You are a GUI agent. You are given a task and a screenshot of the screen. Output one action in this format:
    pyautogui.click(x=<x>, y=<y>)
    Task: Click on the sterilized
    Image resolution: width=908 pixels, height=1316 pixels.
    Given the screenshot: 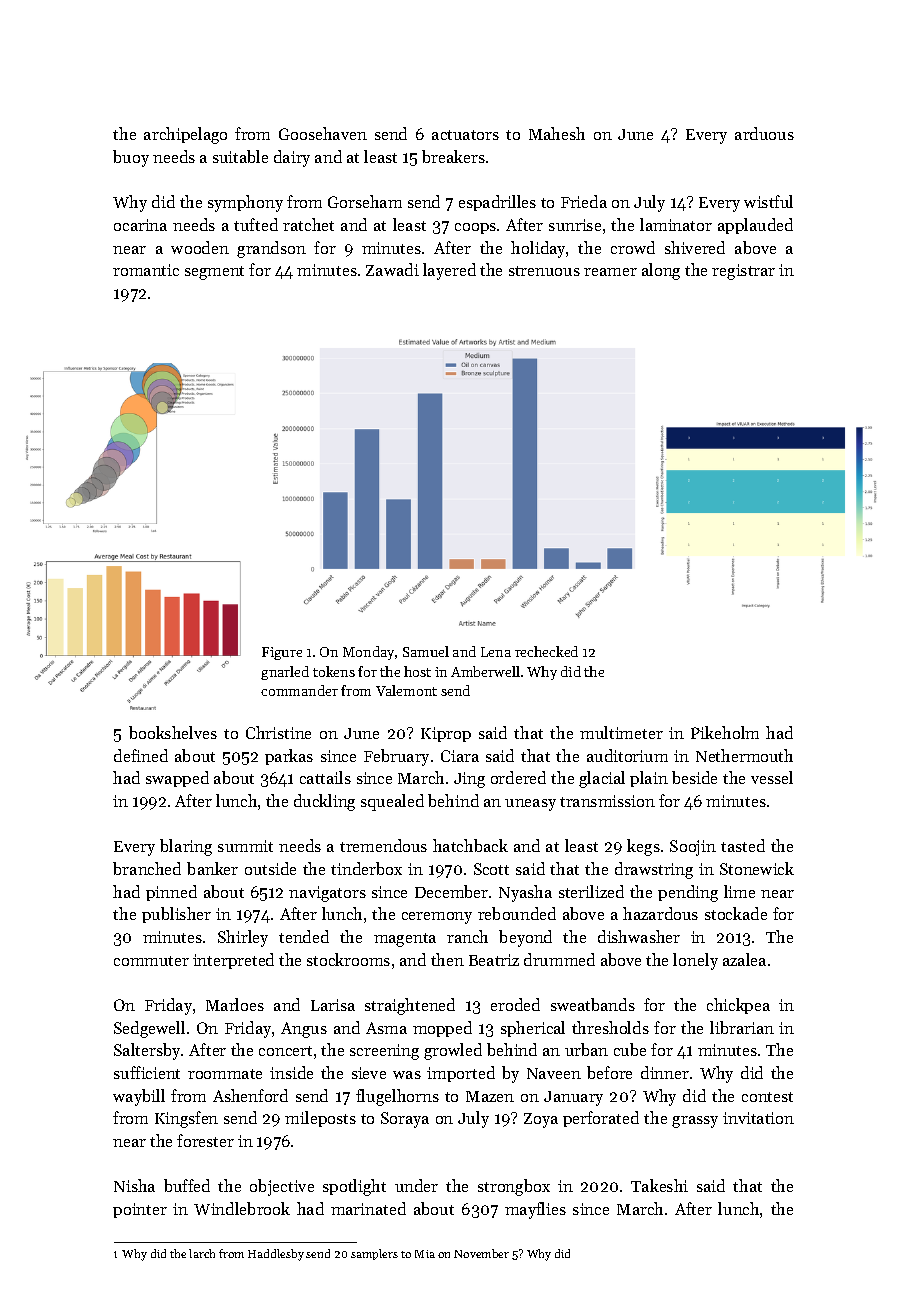 What is the action you would take?
    pyautogui.click(x=591, y=891)
